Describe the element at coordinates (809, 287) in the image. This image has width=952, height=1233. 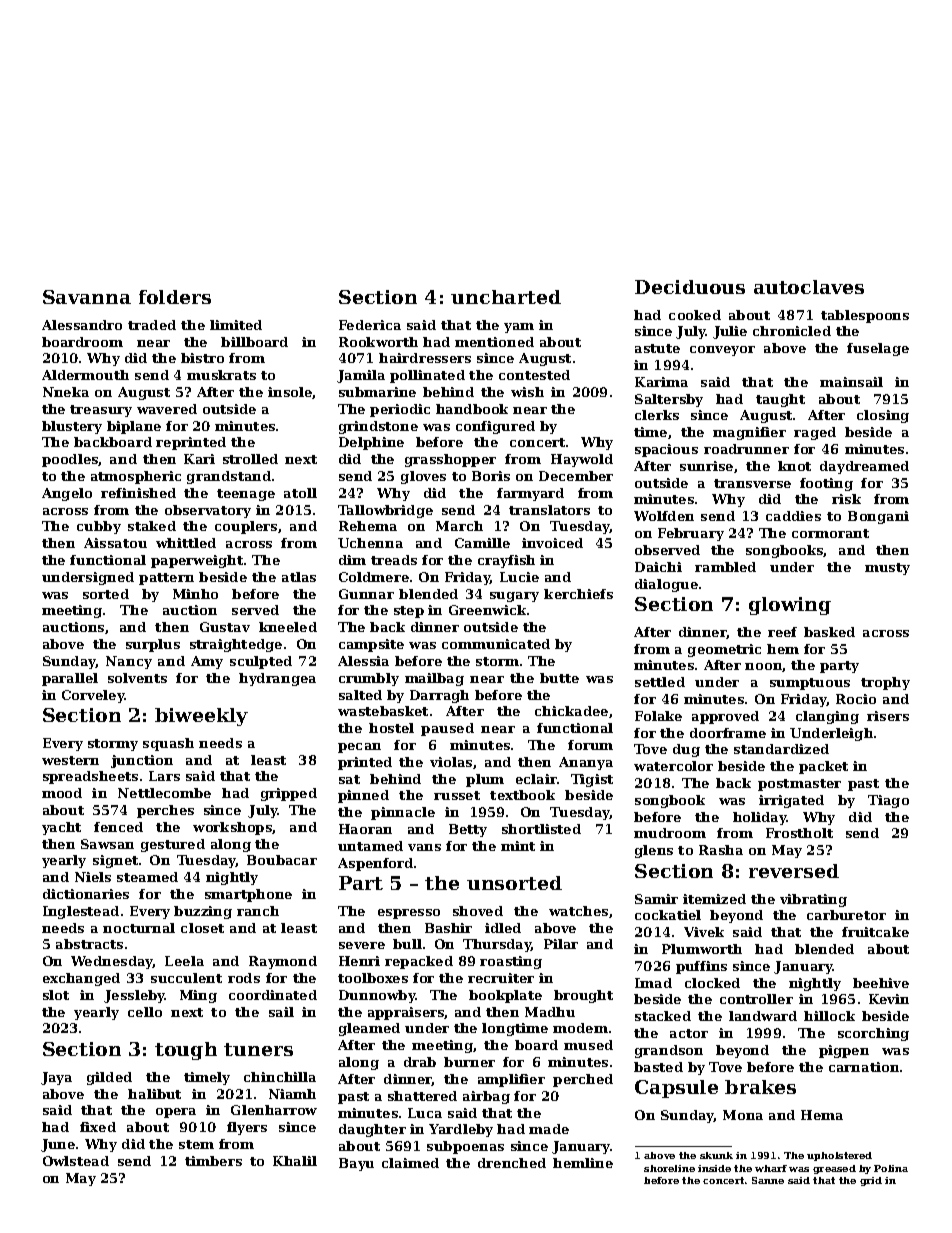
I see `autoclaves` at that location.
